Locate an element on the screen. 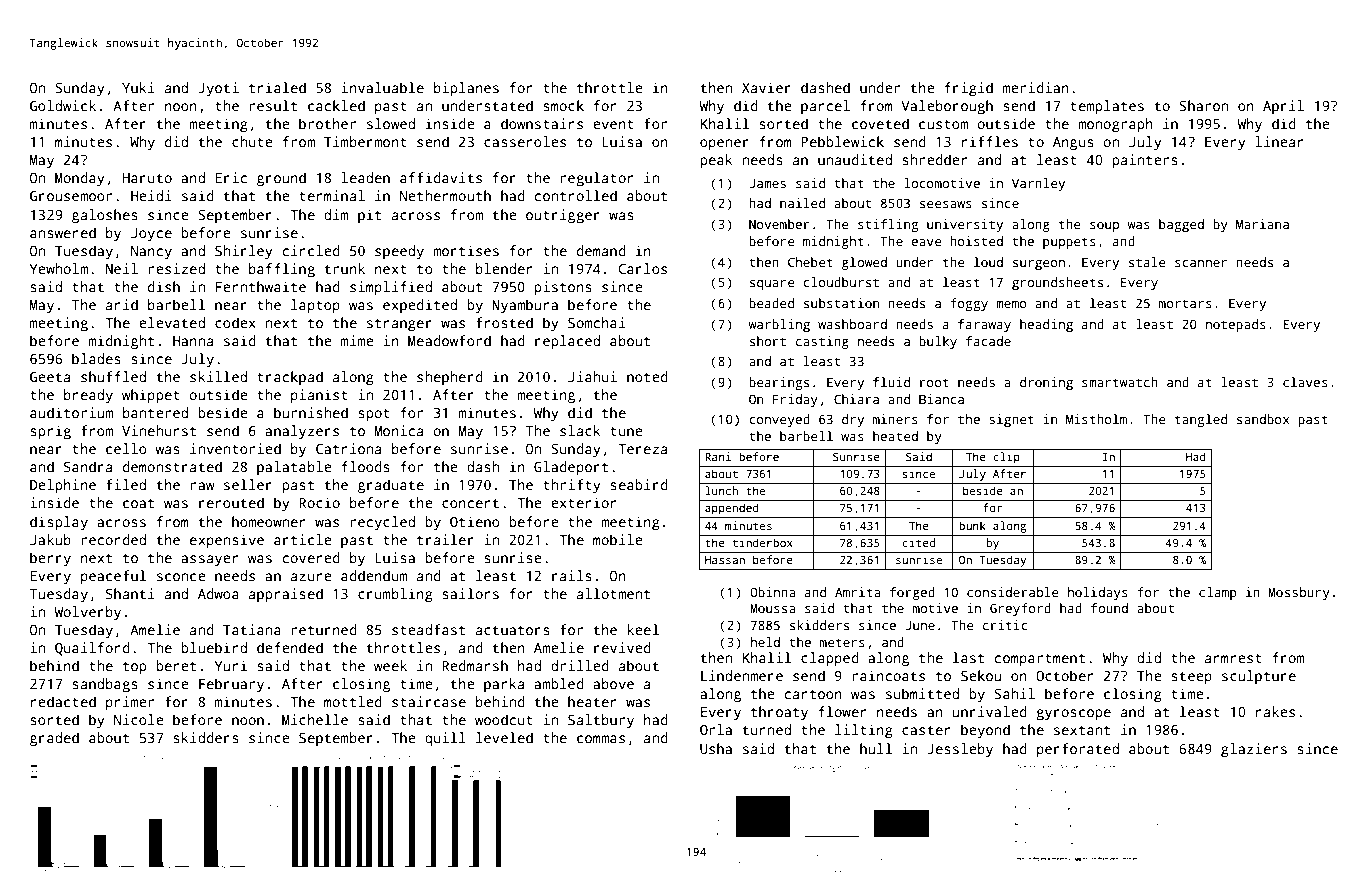  thrifty is located at coordinates (571, 486).
